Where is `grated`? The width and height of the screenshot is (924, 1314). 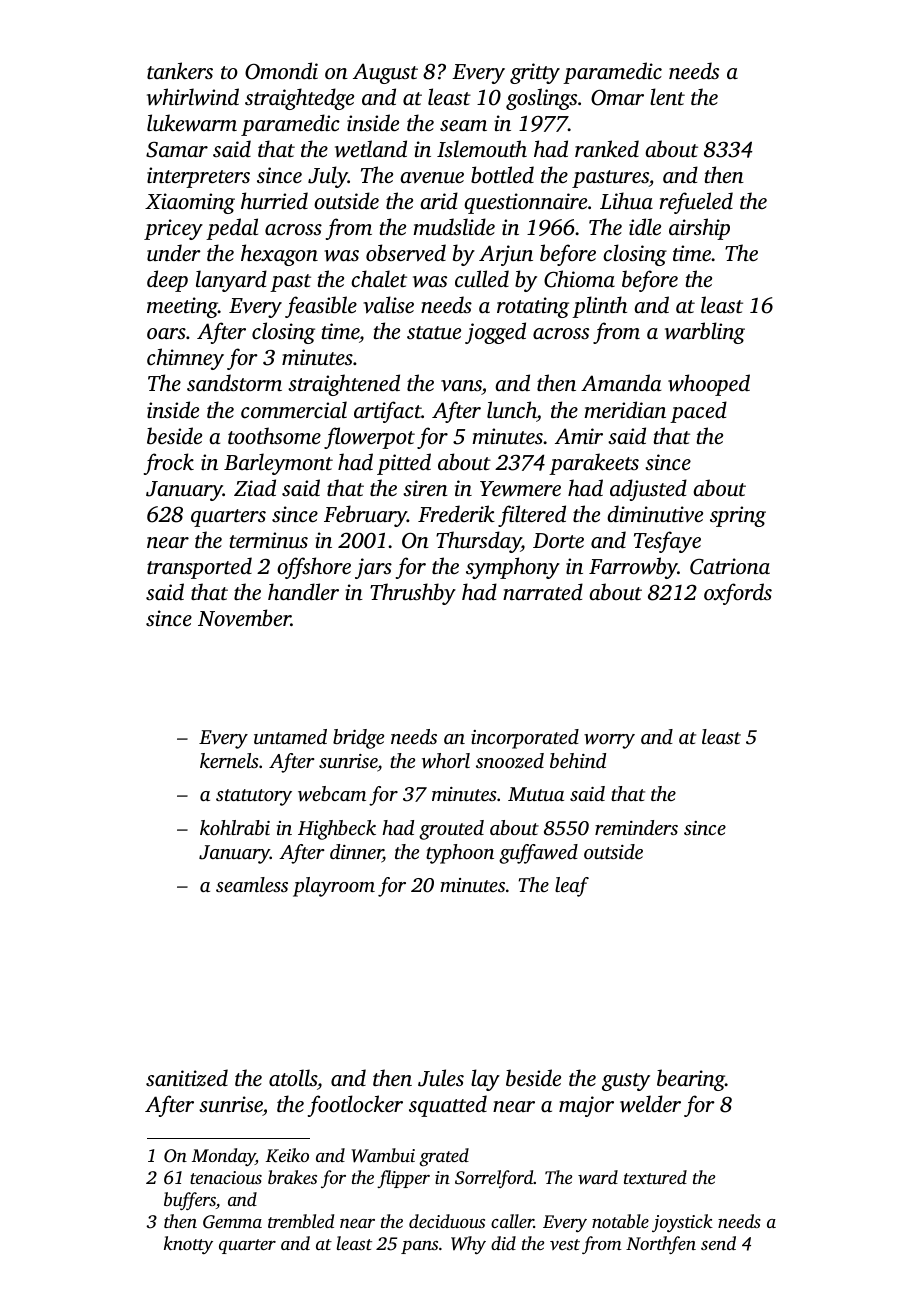
grated is located at coordinates (444, 1157).
